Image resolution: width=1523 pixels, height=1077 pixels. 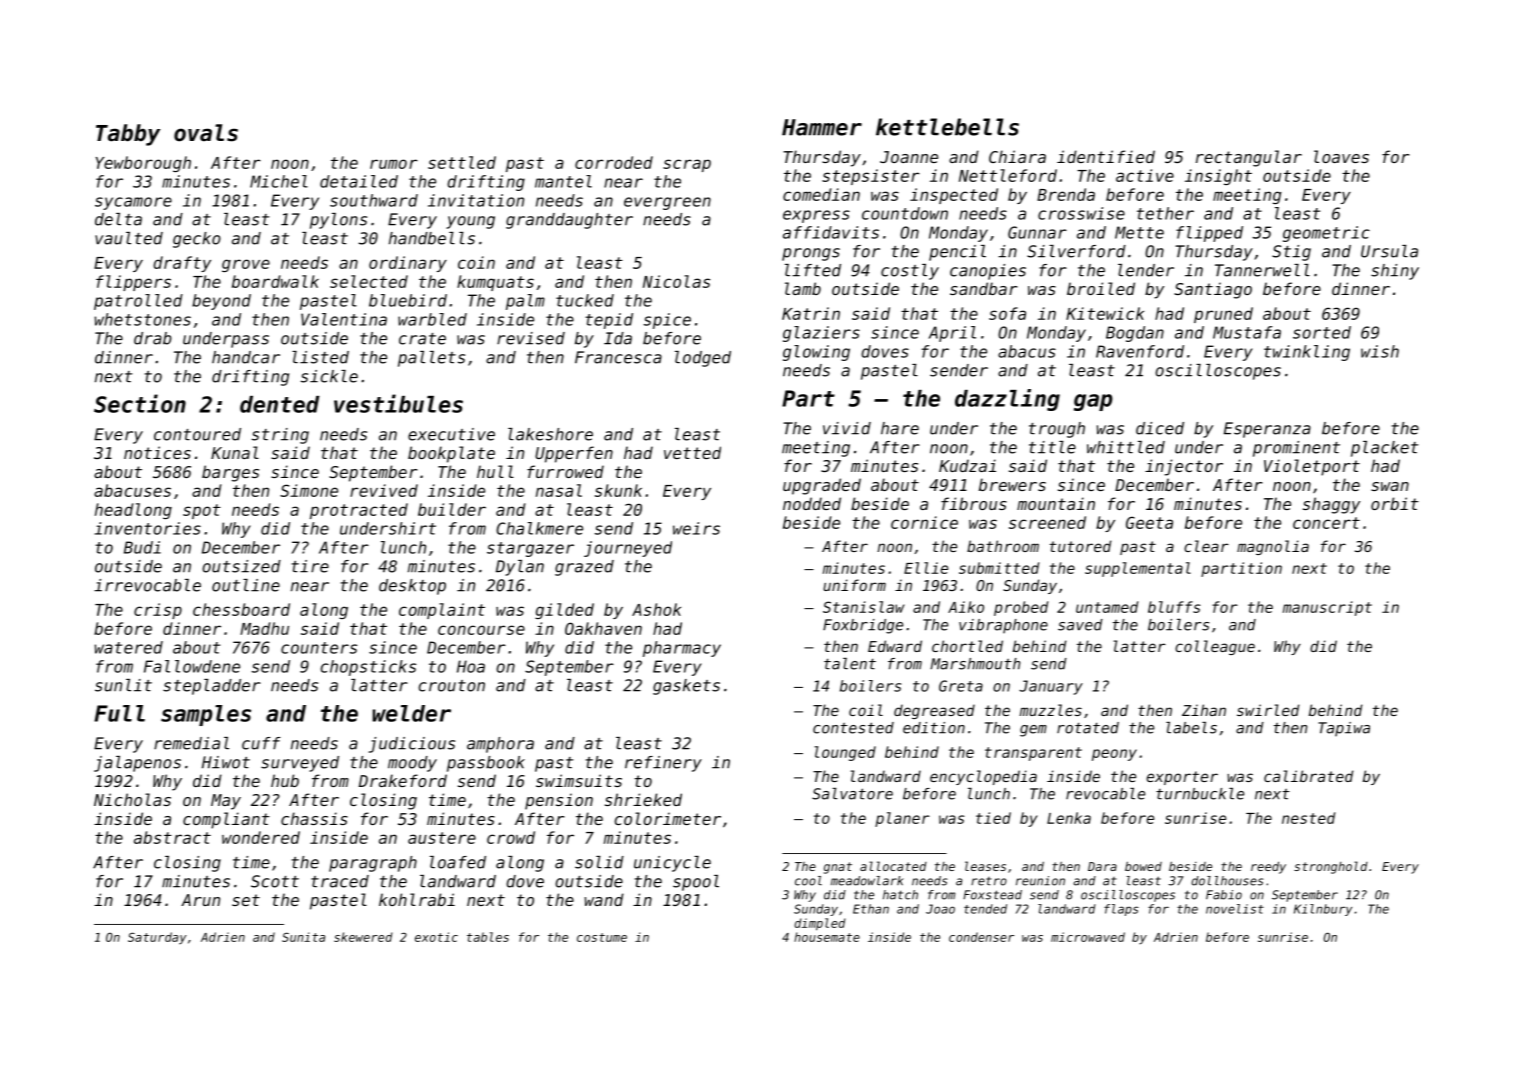 What do you see at coordinates (656, 609) in the screenshot?
I see `Ashok` at bounding box center [656, 609].
